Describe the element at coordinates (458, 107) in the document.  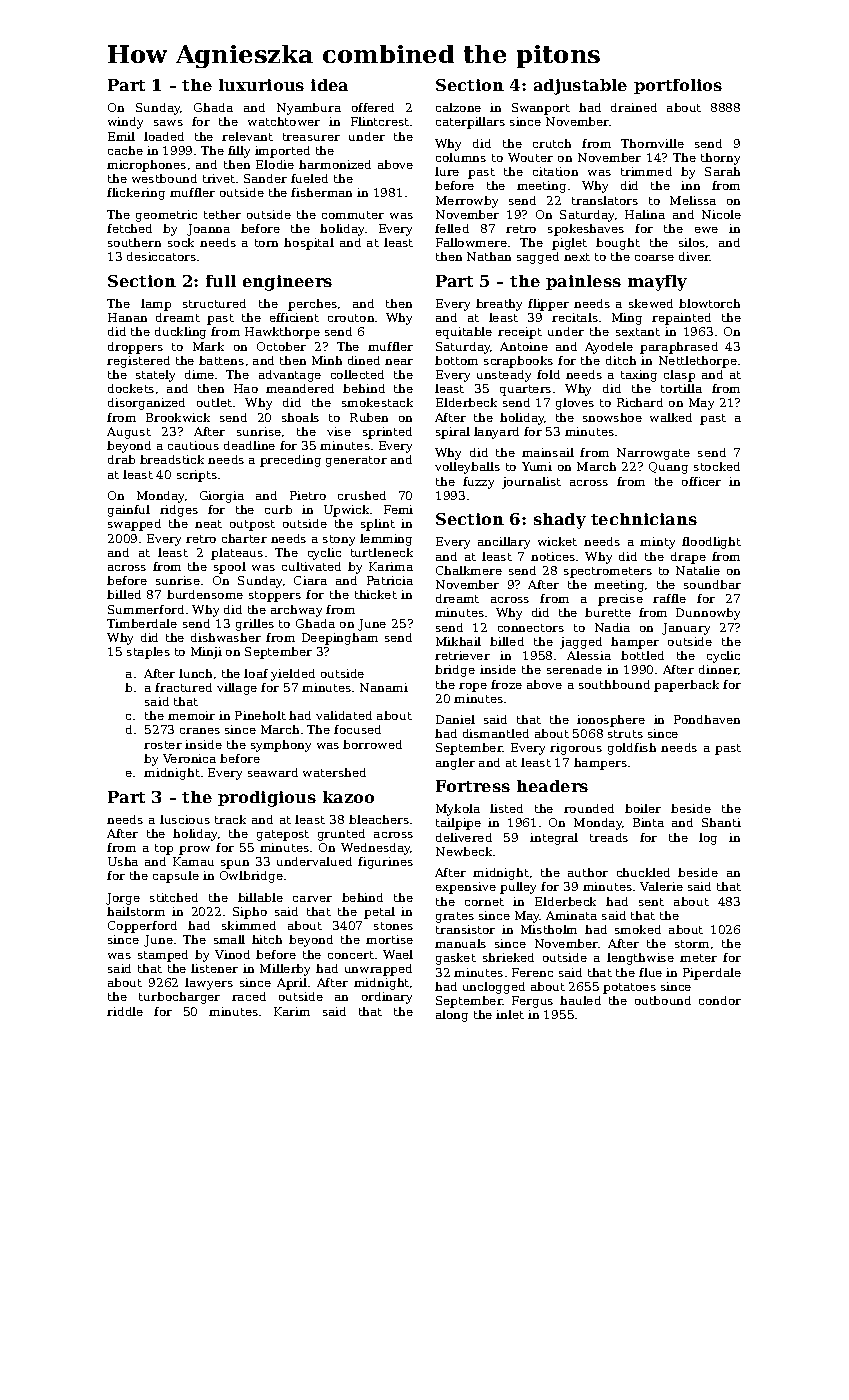
I see `calzone` at that location.
